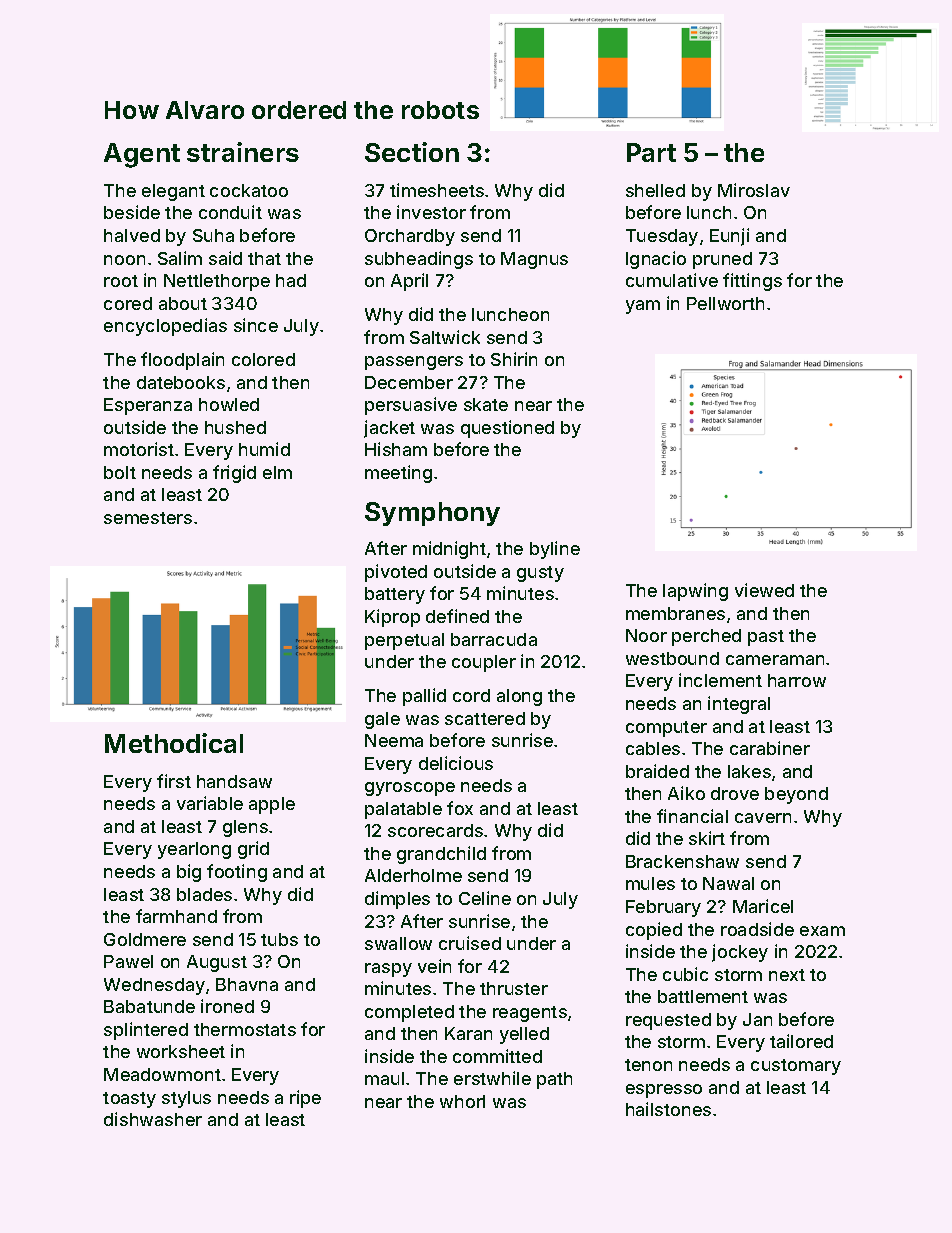  I want to click on integral, so click(739, 705).
